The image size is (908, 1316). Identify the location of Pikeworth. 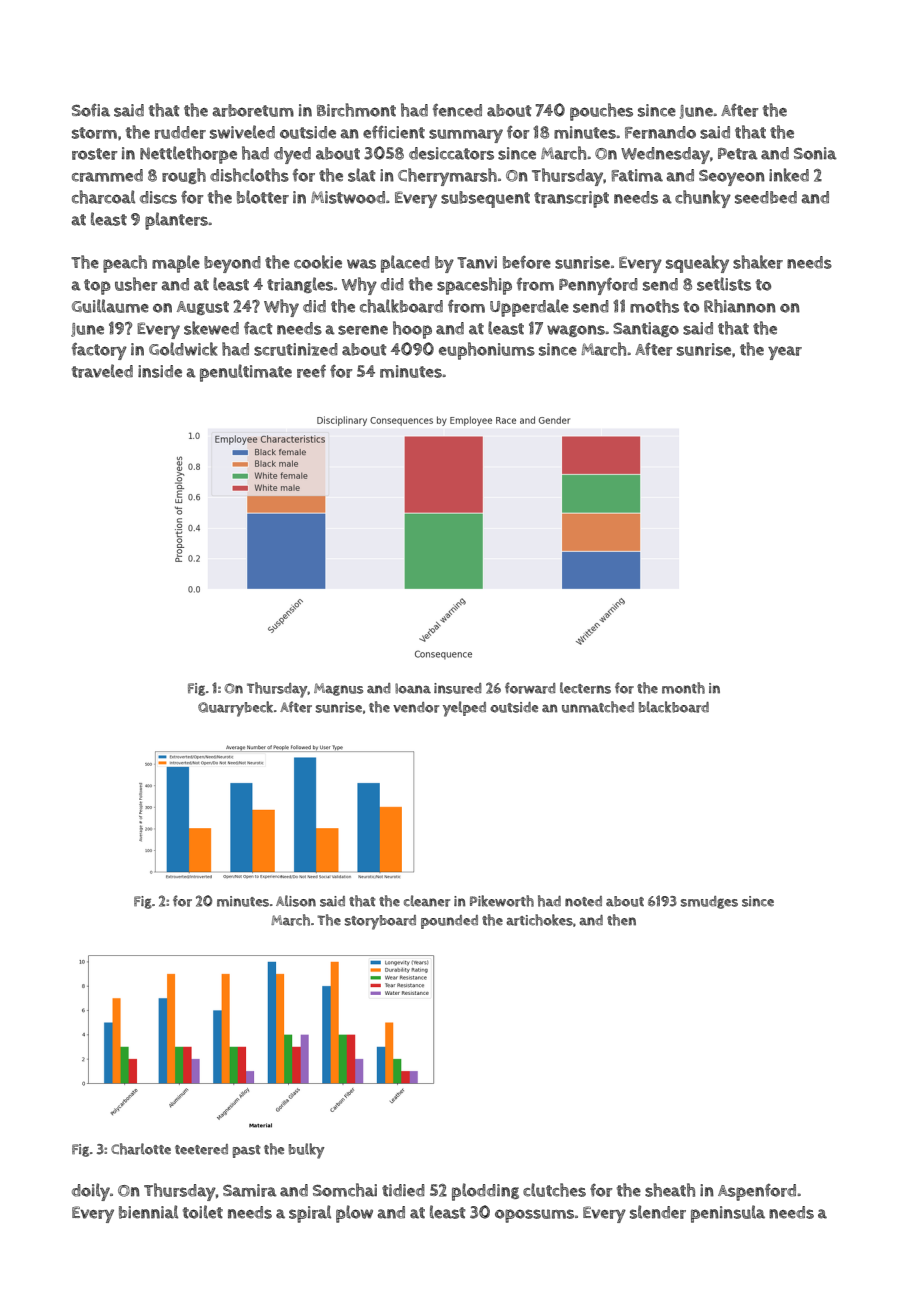
(502, 901).
